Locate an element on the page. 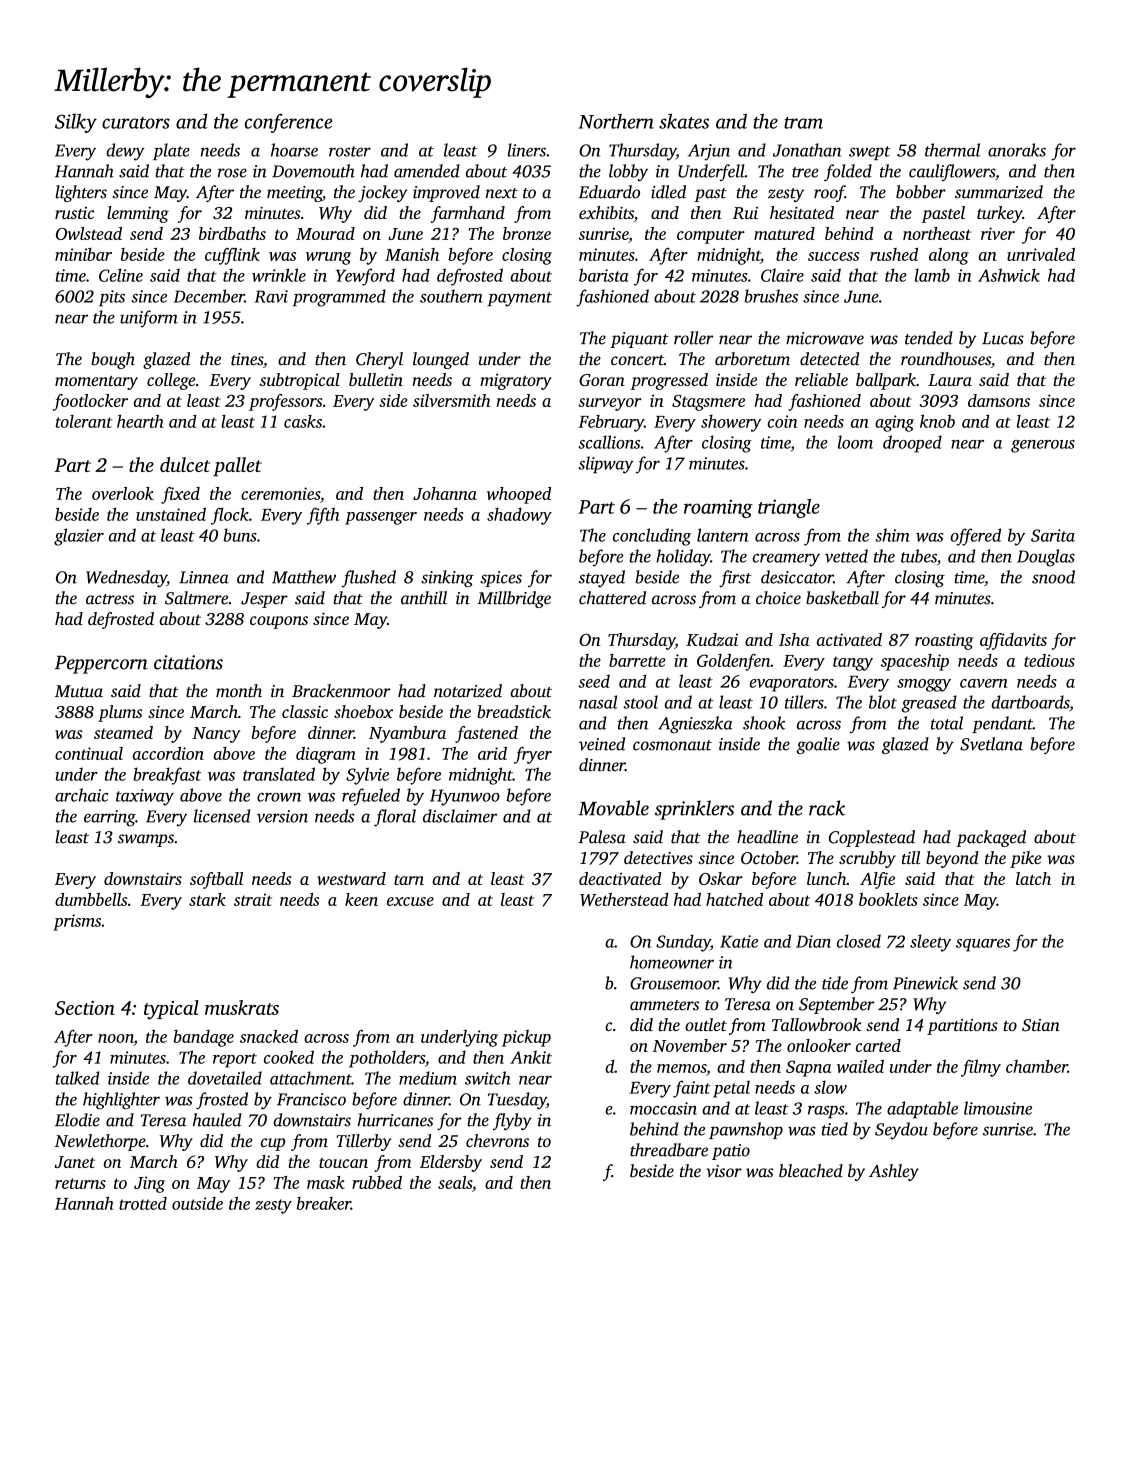  Sunday is located at coordinates (683, 943).
